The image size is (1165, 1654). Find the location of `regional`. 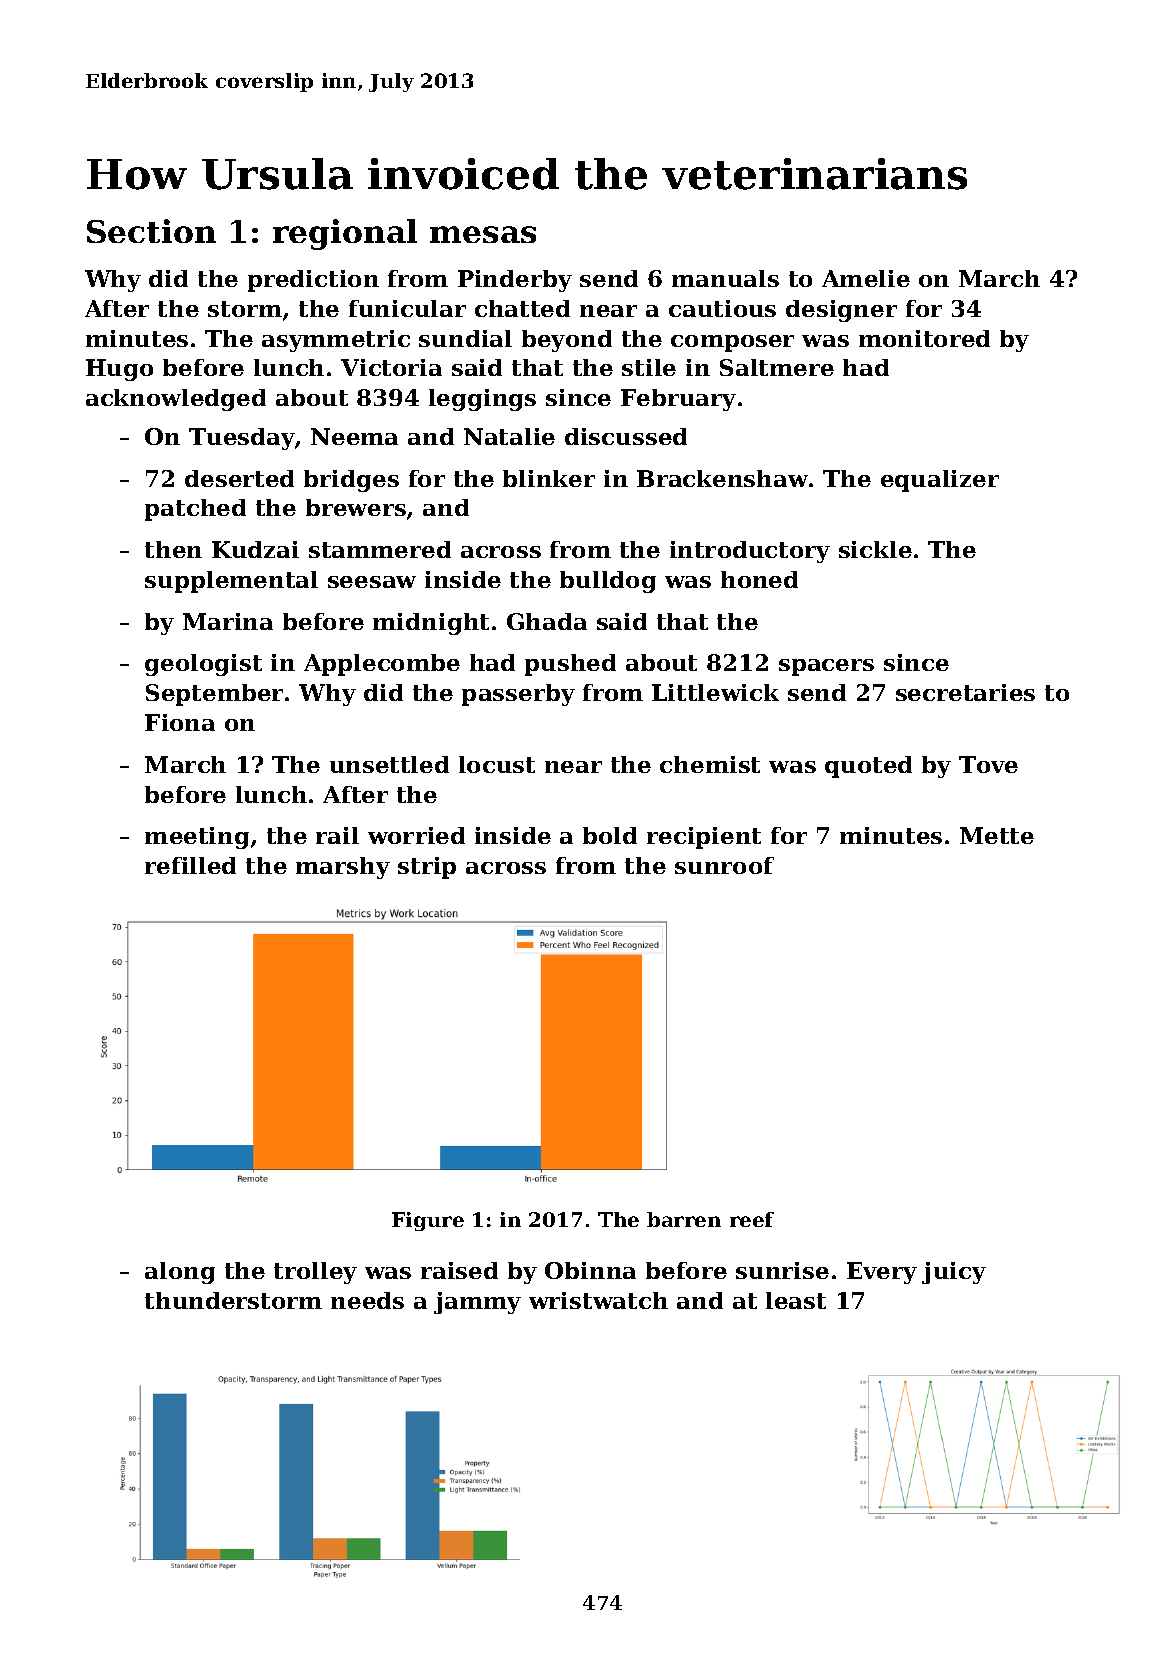

regional is located at coordinates (345, 234).
